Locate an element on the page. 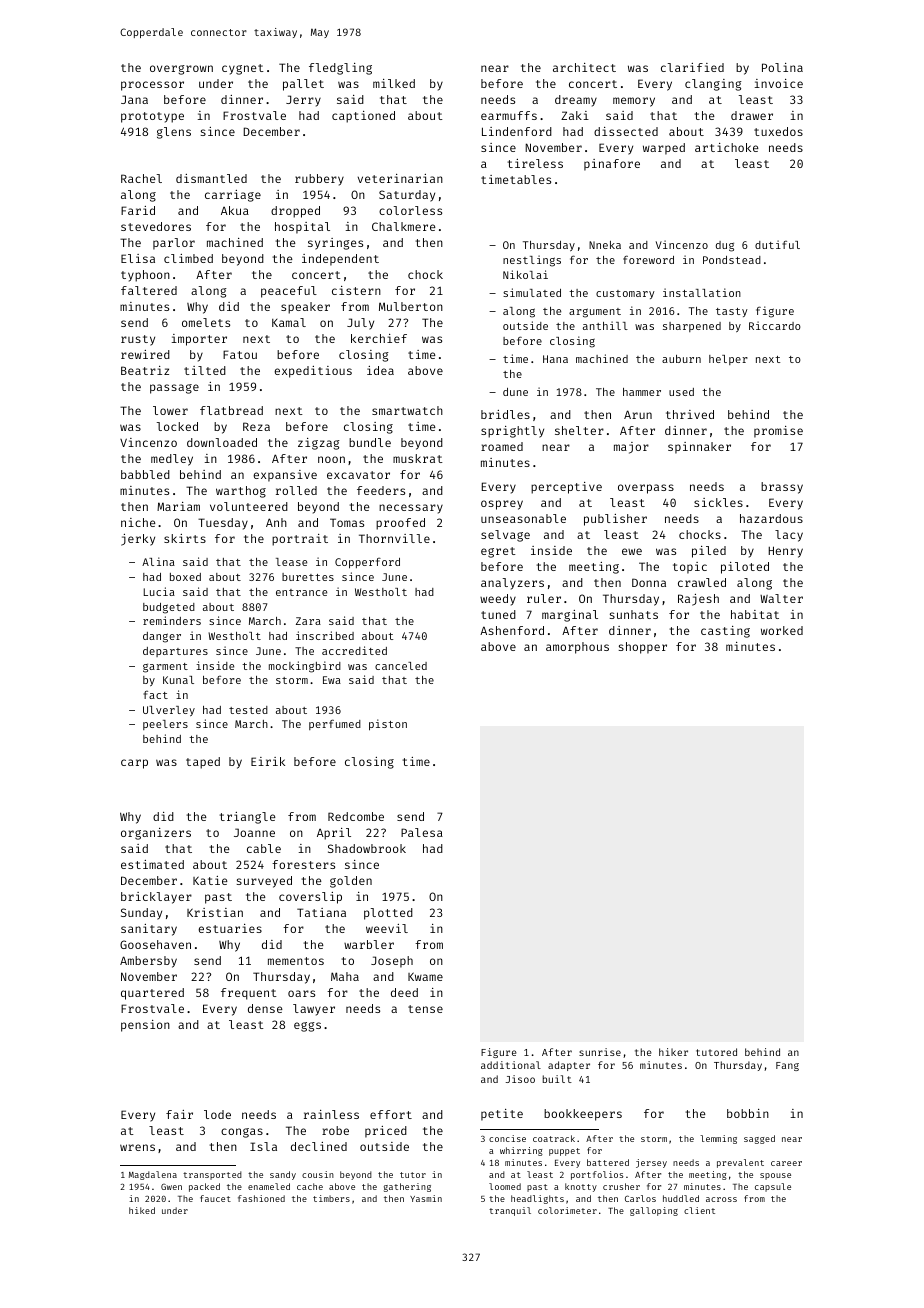 The image size is (924, 1308). jersey is located at coordinates (651, 1163).
